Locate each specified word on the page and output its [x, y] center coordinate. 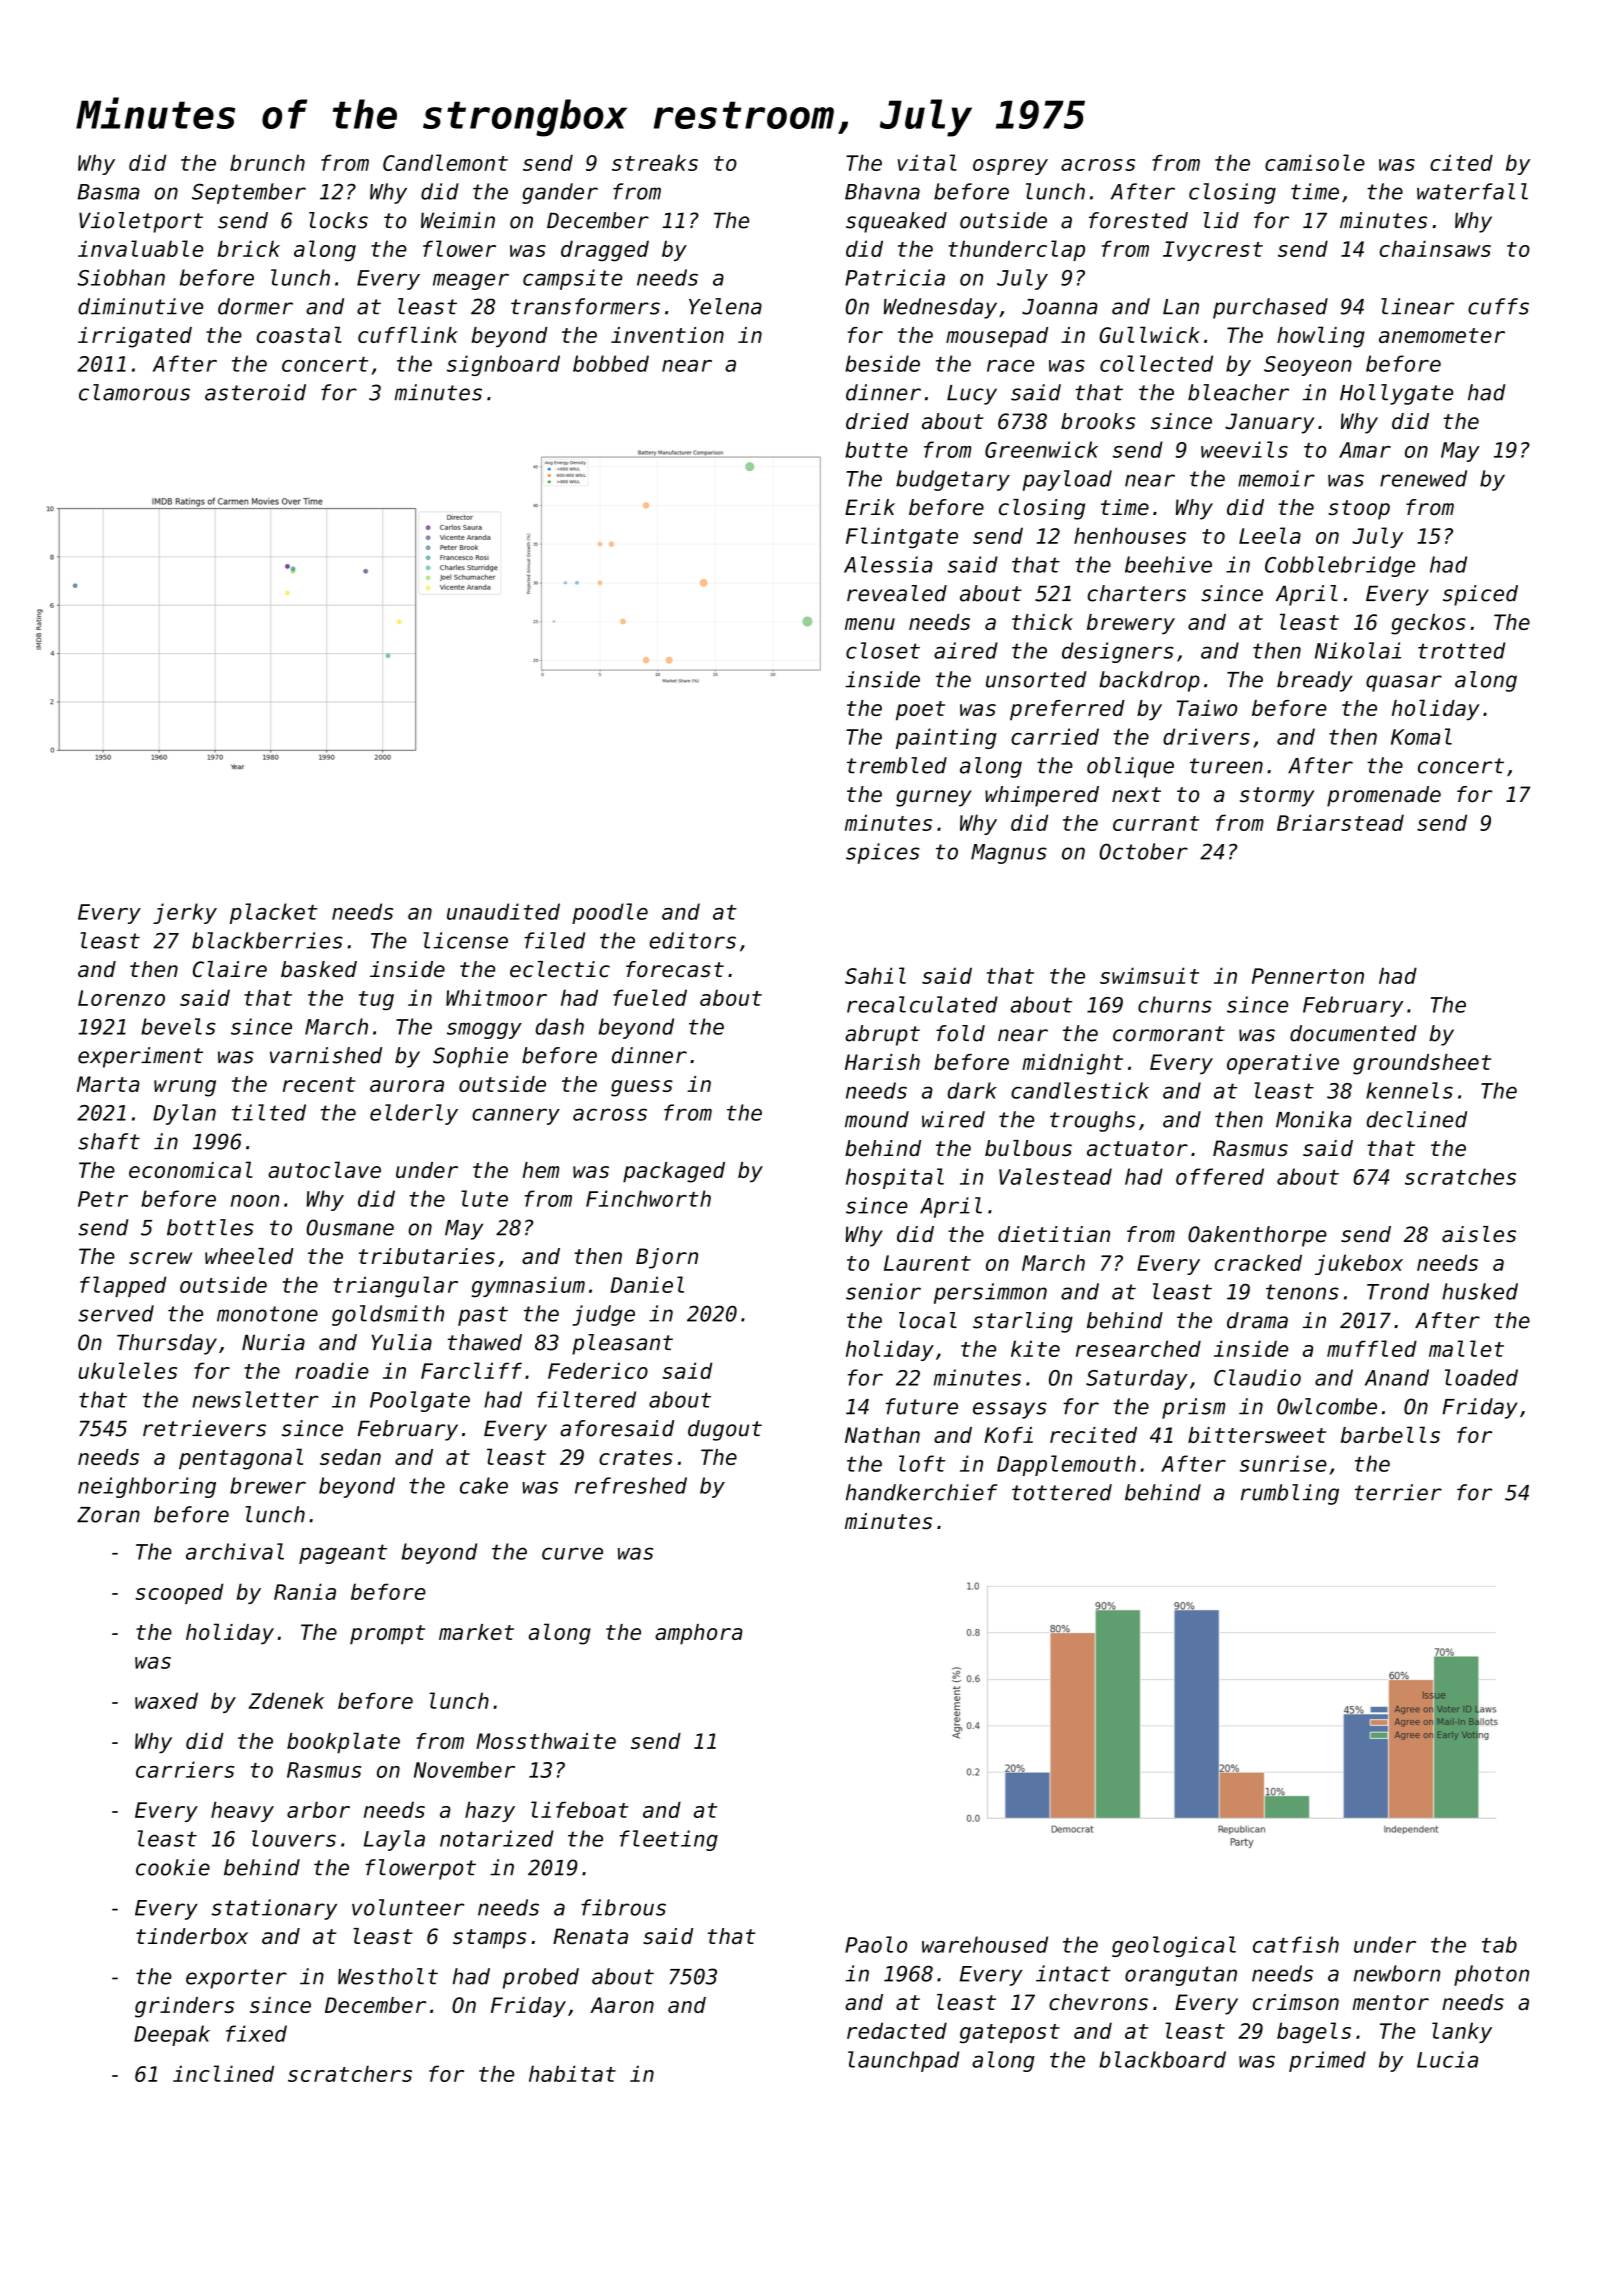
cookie [173, 1867]
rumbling [1290, 1494]
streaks [655, 162]
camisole [1315, 162]
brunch [267, 162]
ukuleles [127, 1370]
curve [572, 1553]
